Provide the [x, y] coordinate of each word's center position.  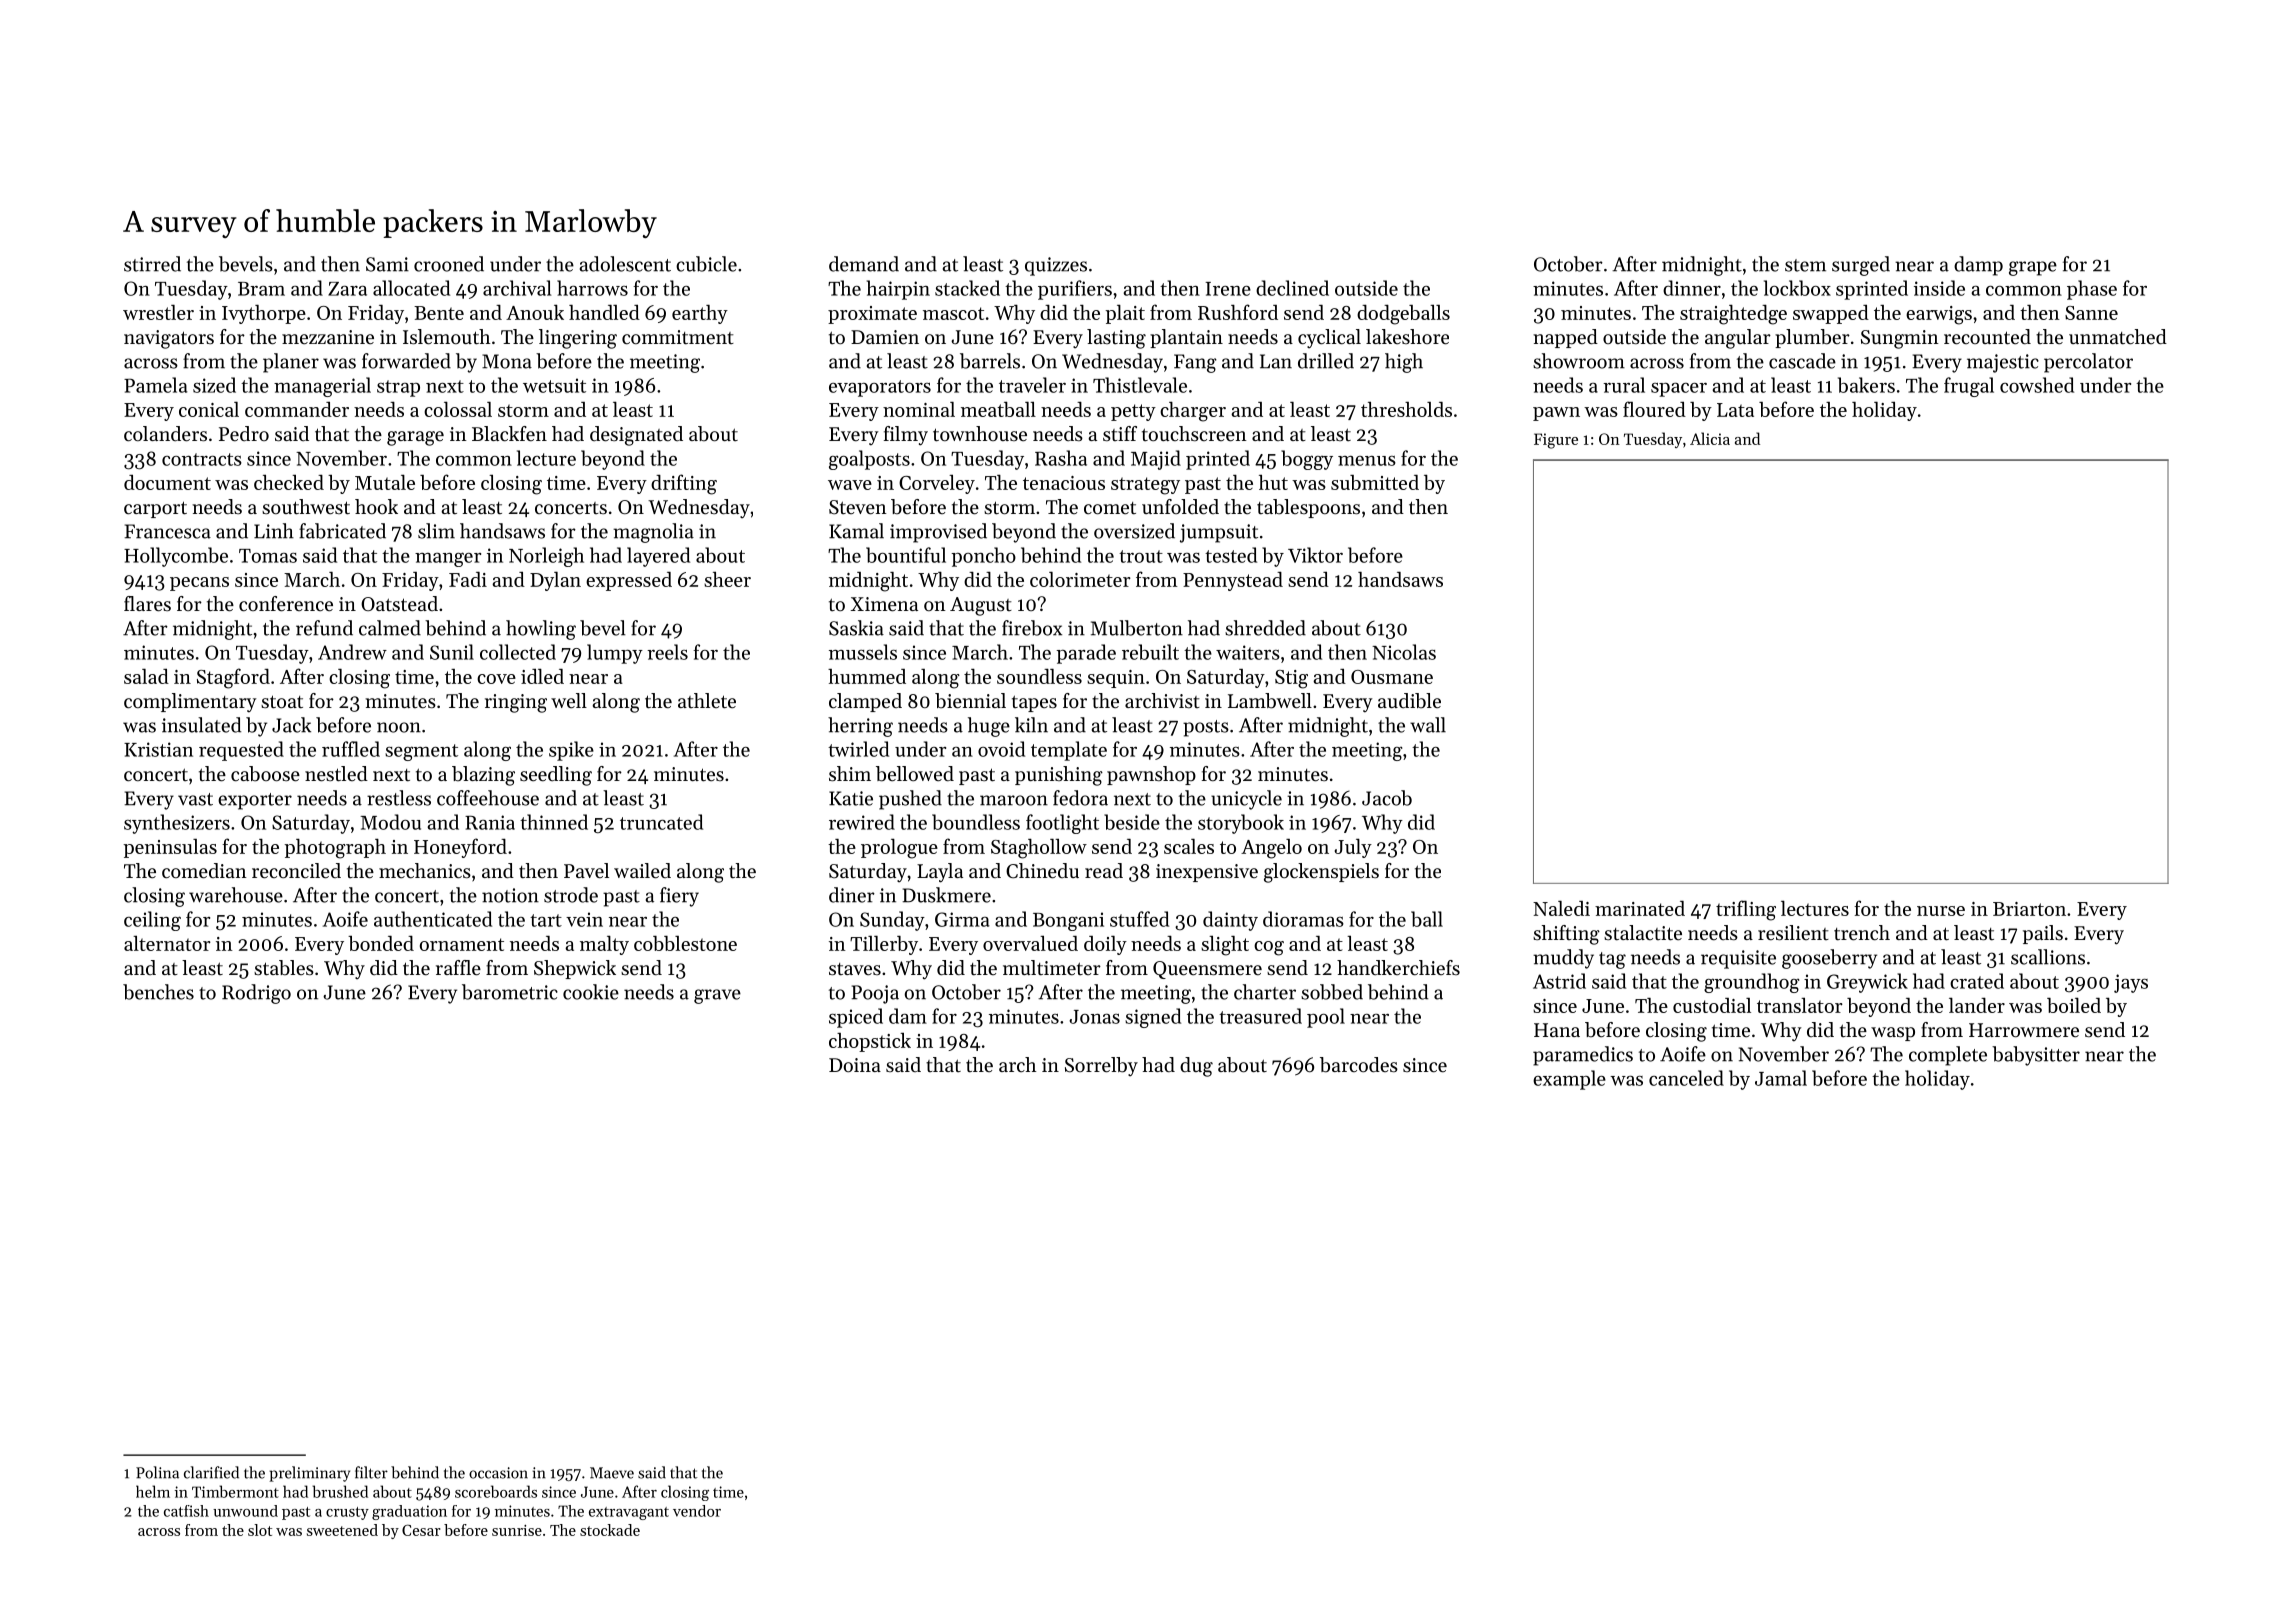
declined [1292, 288]
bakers [1866, 385]
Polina [157, 1472]
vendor [697, 1511]
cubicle [706, 264]
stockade [610, 1530]
